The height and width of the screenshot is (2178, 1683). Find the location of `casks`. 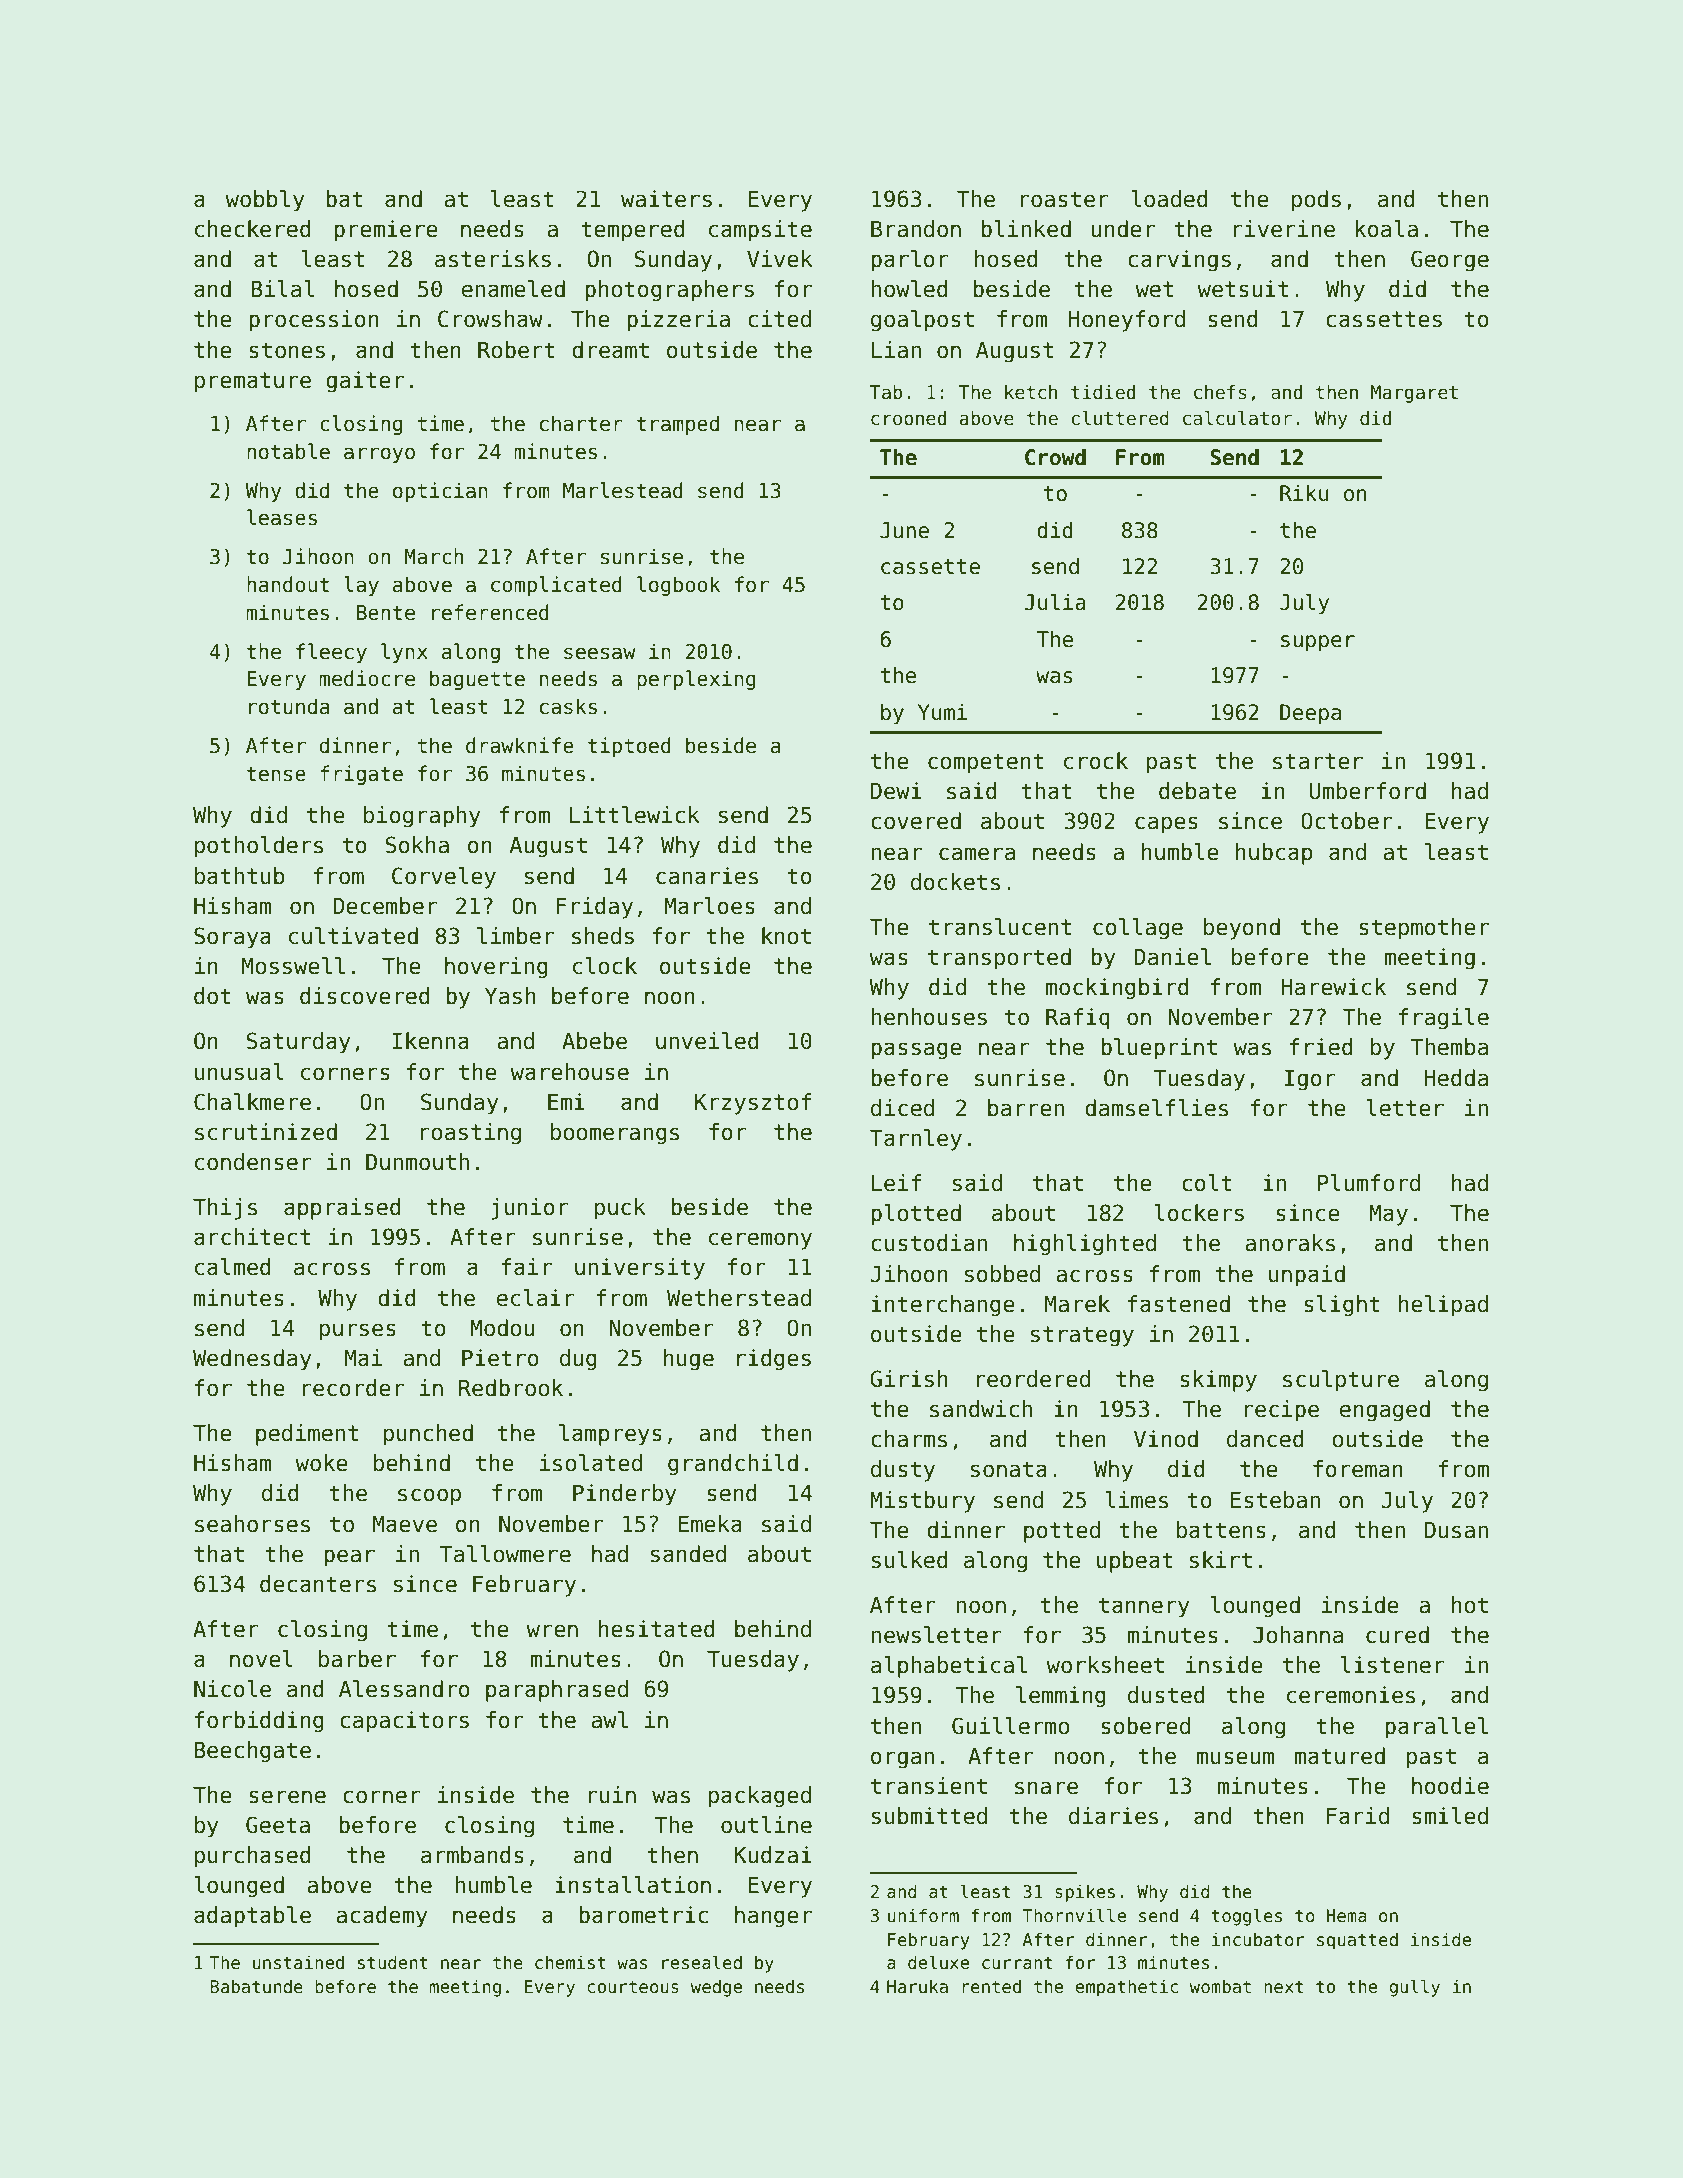

casks is located at coordinates (568, 706).
